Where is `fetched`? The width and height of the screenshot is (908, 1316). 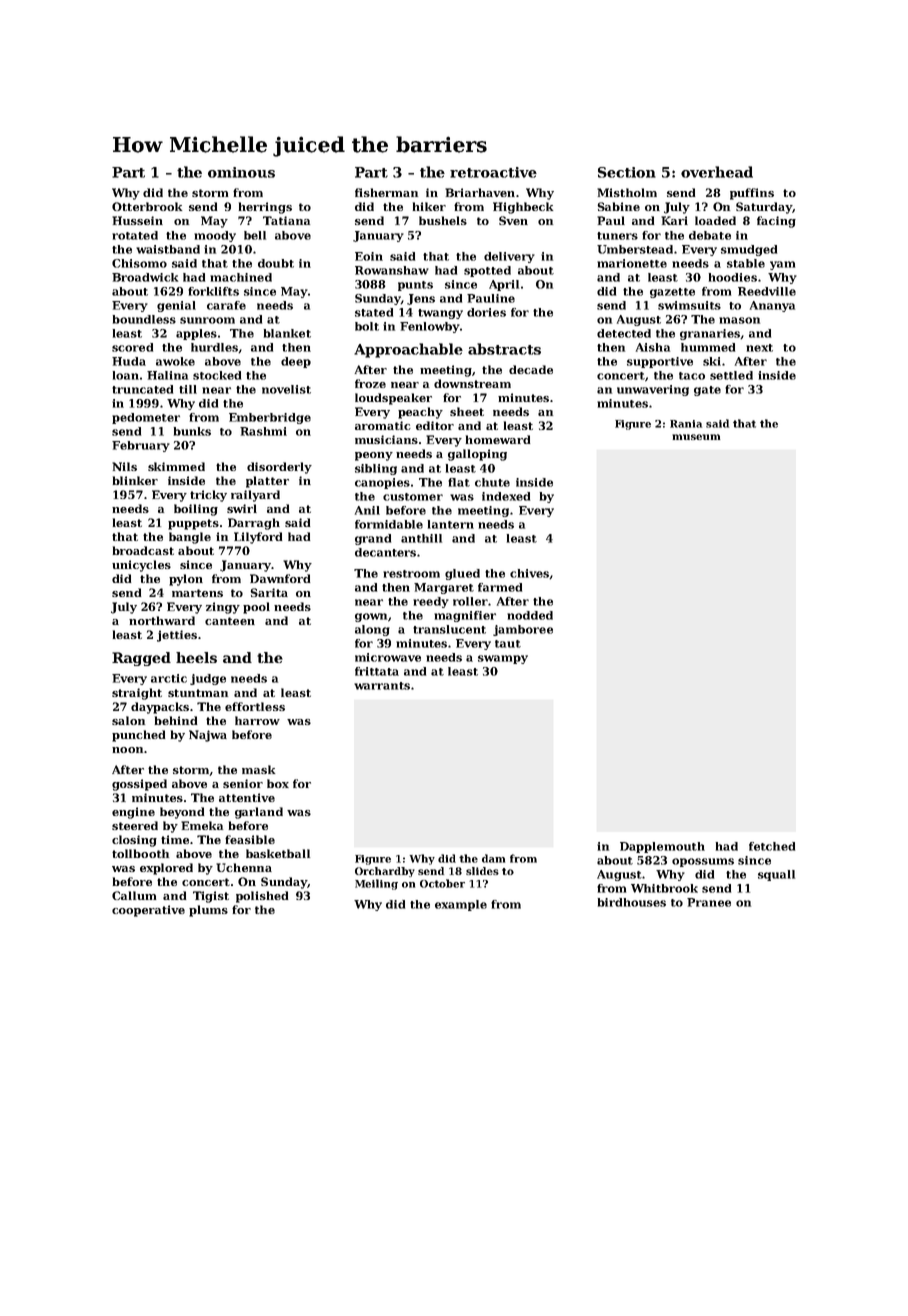
fetched is located at coordinates (772, 846).
